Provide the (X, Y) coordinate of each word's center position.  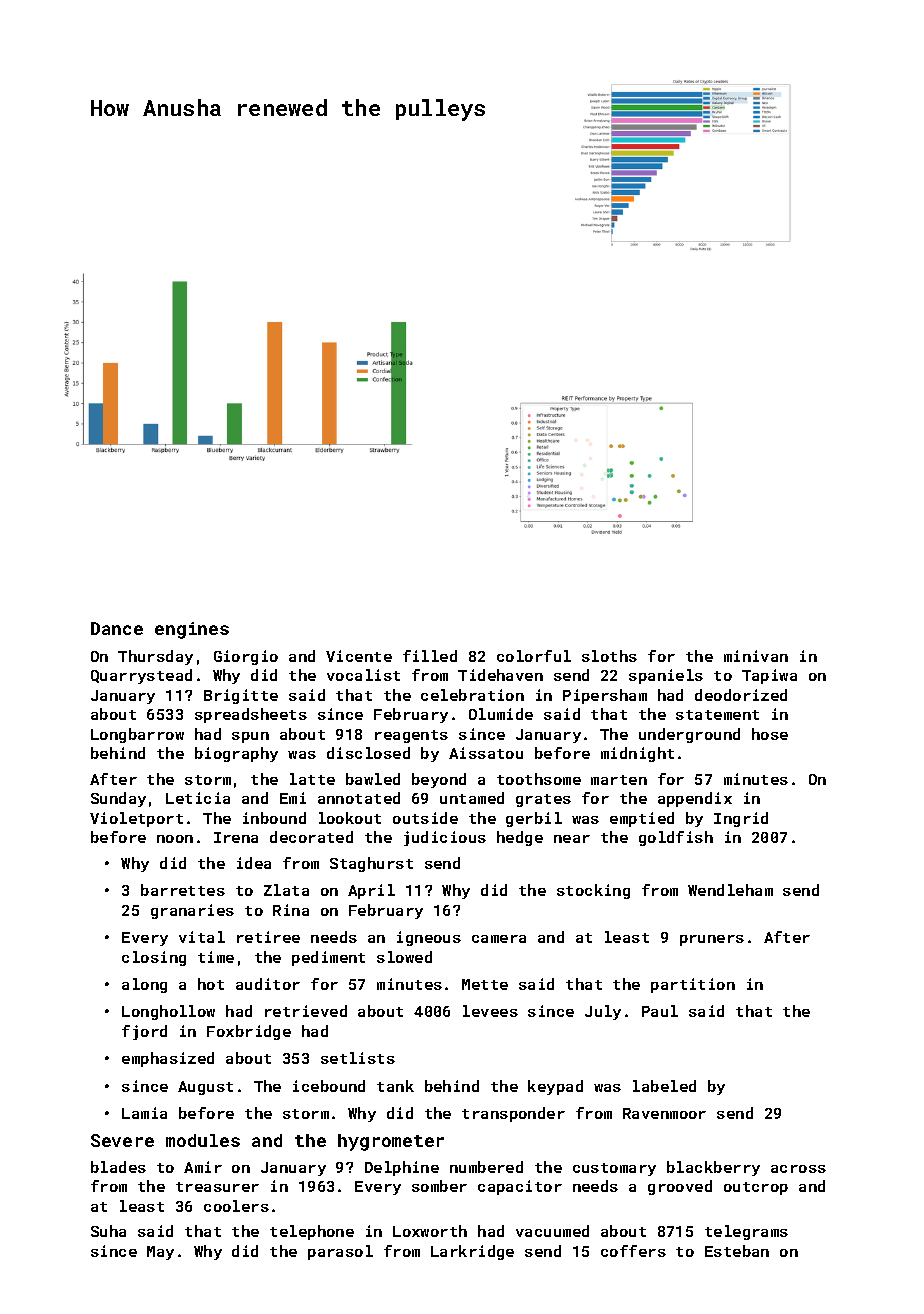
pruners (712, 940)
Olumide (501, 714)
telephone (312, 1232)
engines (192, 630)
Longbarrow (137, 735)
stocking (593, 891)
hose (770, 734)
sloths (609, 656)
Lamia (144, 1113)
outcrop (756, 1188)
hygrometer (391, 1142)
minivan (756, 656)
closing (154, 958)
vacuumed (552, 1231)
